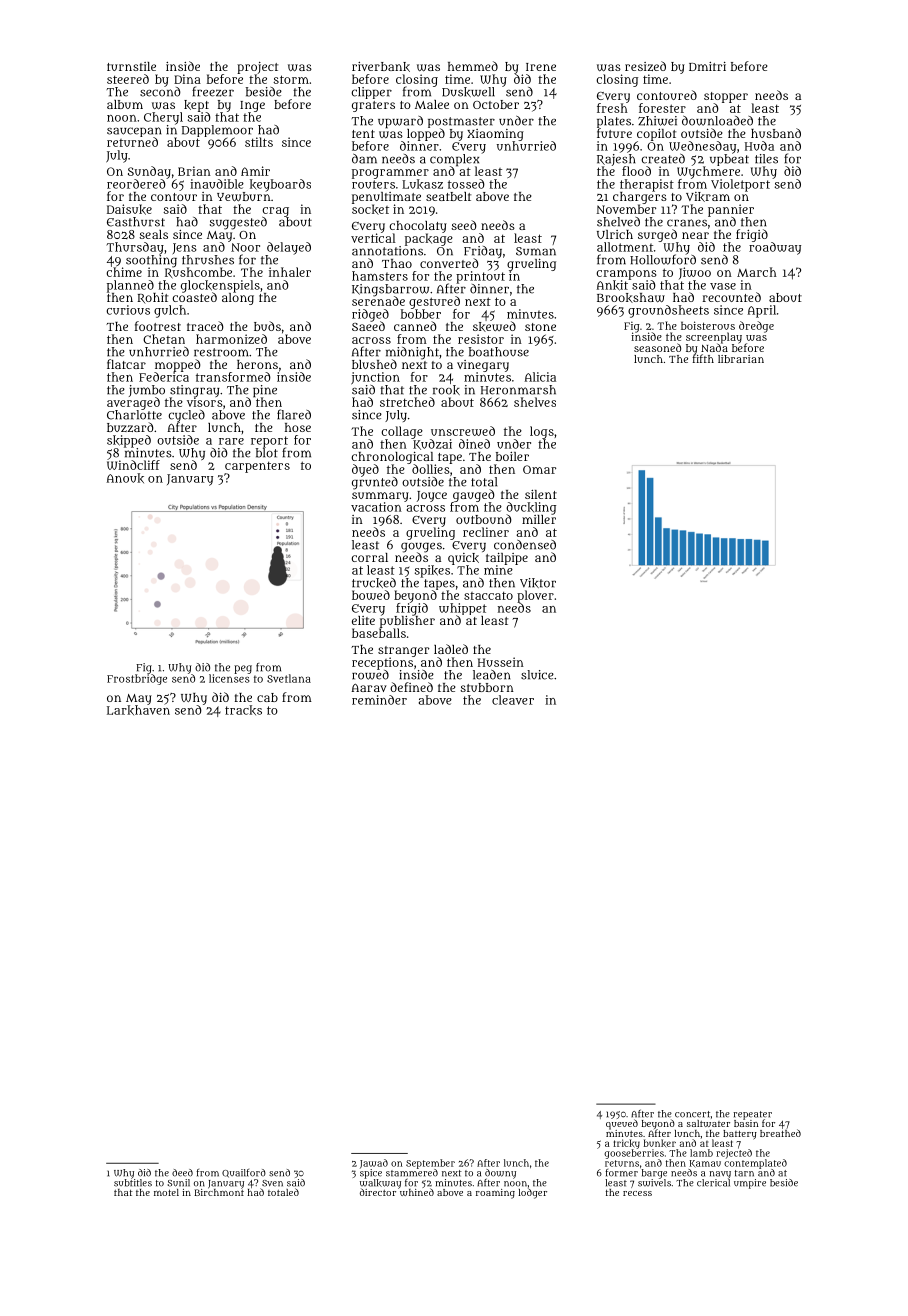 This screenshot has height=1316, width=908. What do you see at coordinates (741, 359) in the screenshot?
I see `librarian` at bounding box center [741, 359].
